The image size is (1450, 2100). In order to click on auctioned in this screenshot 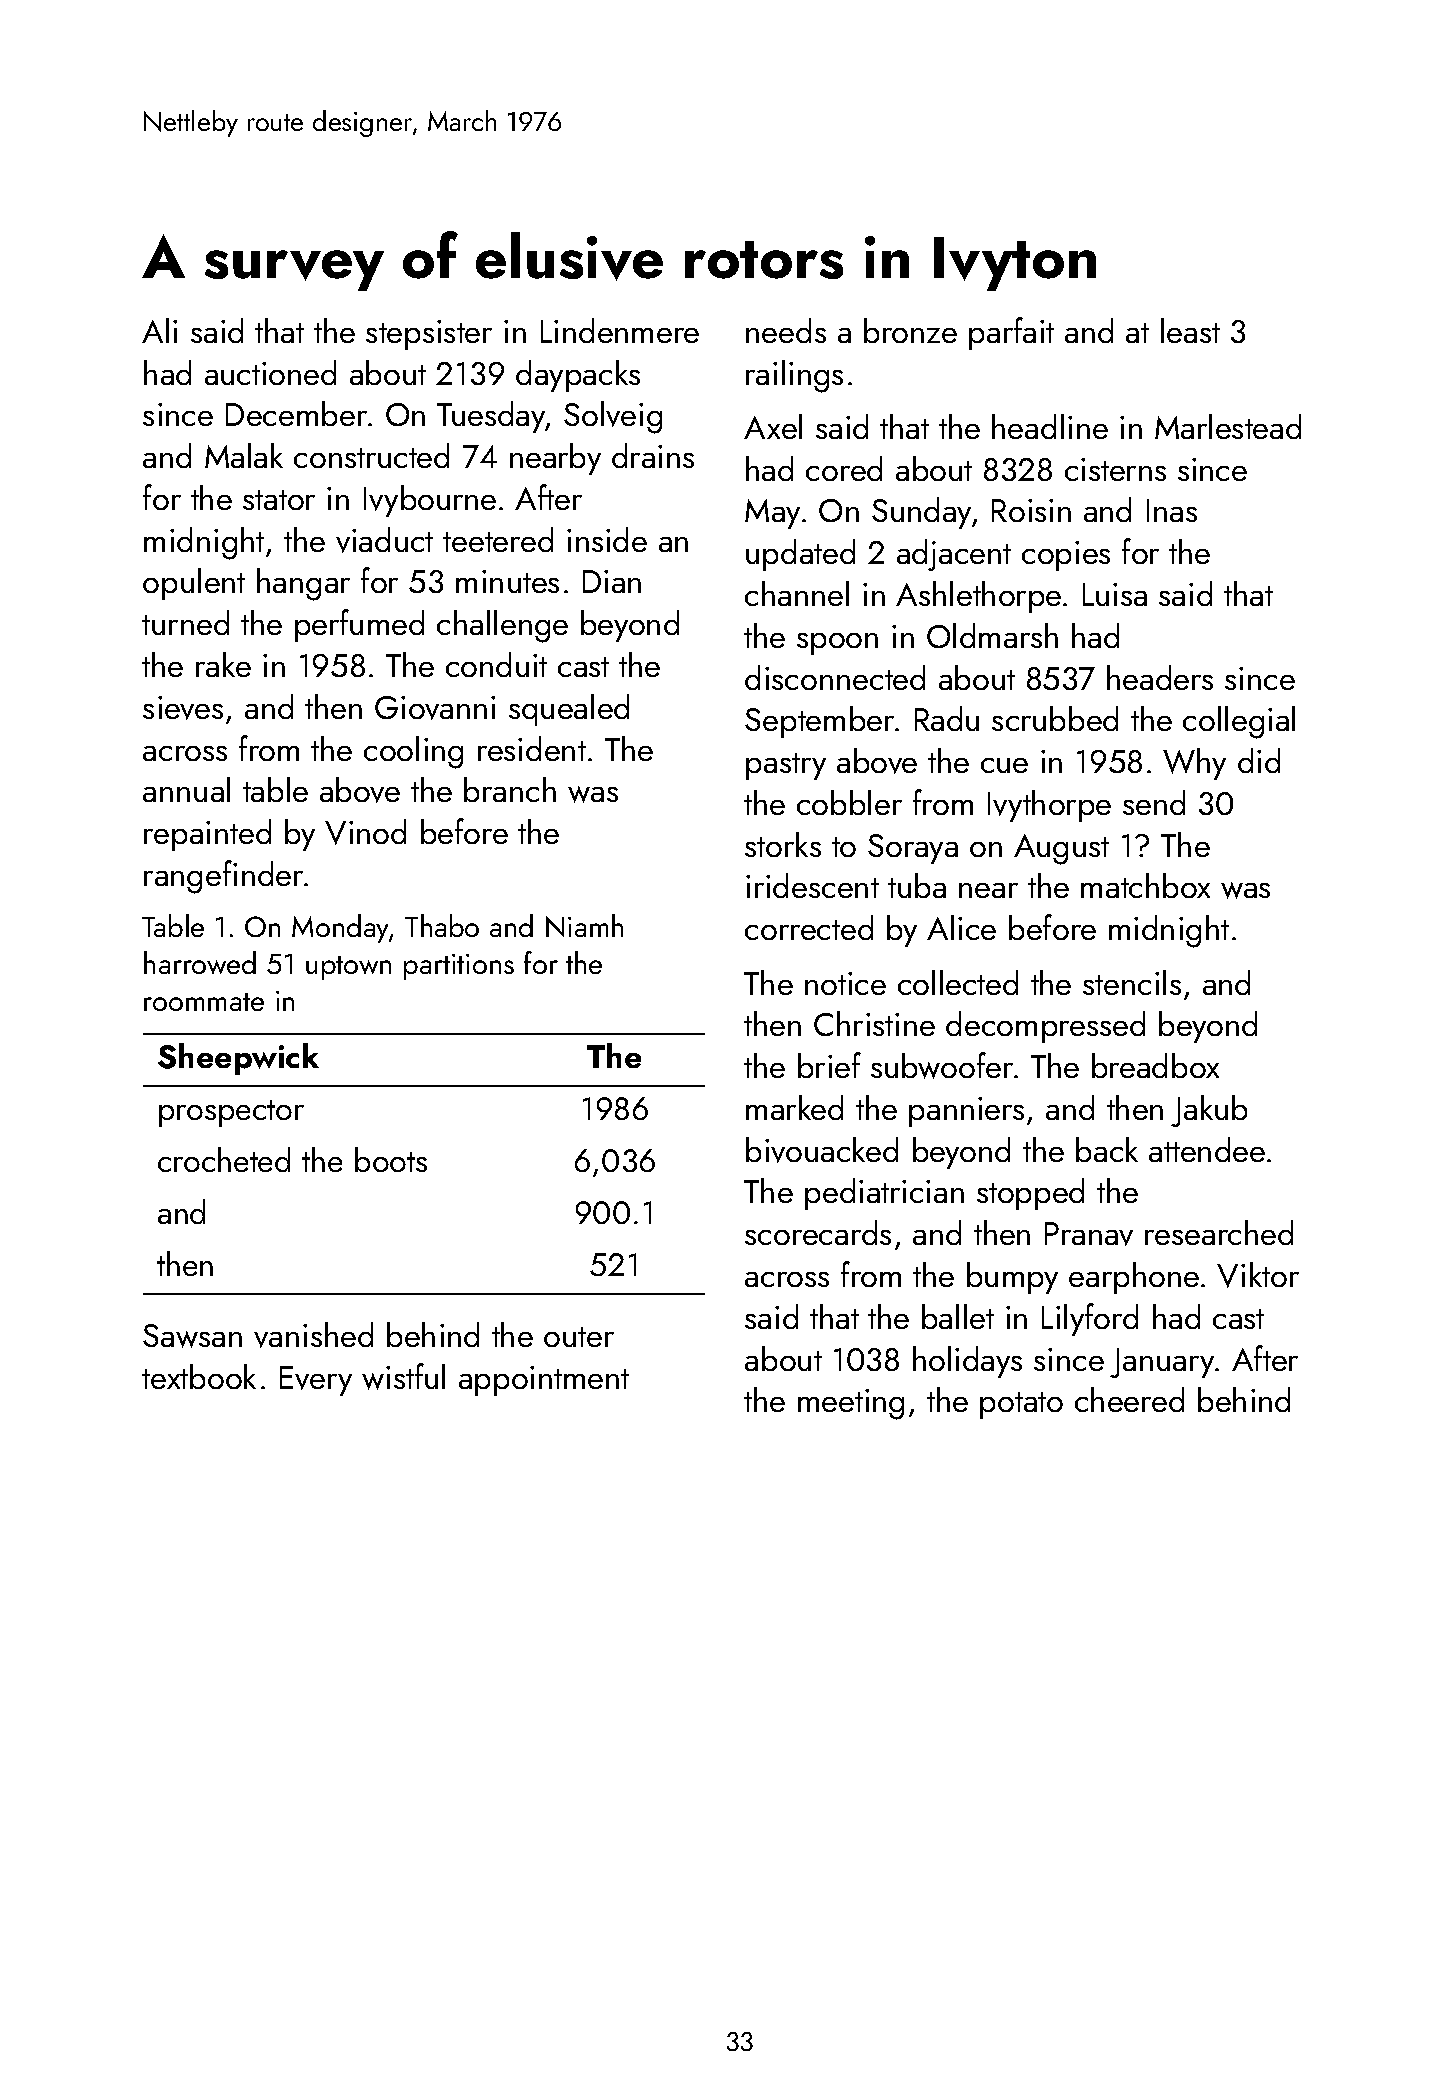, I will do `click(270, 372)`.
